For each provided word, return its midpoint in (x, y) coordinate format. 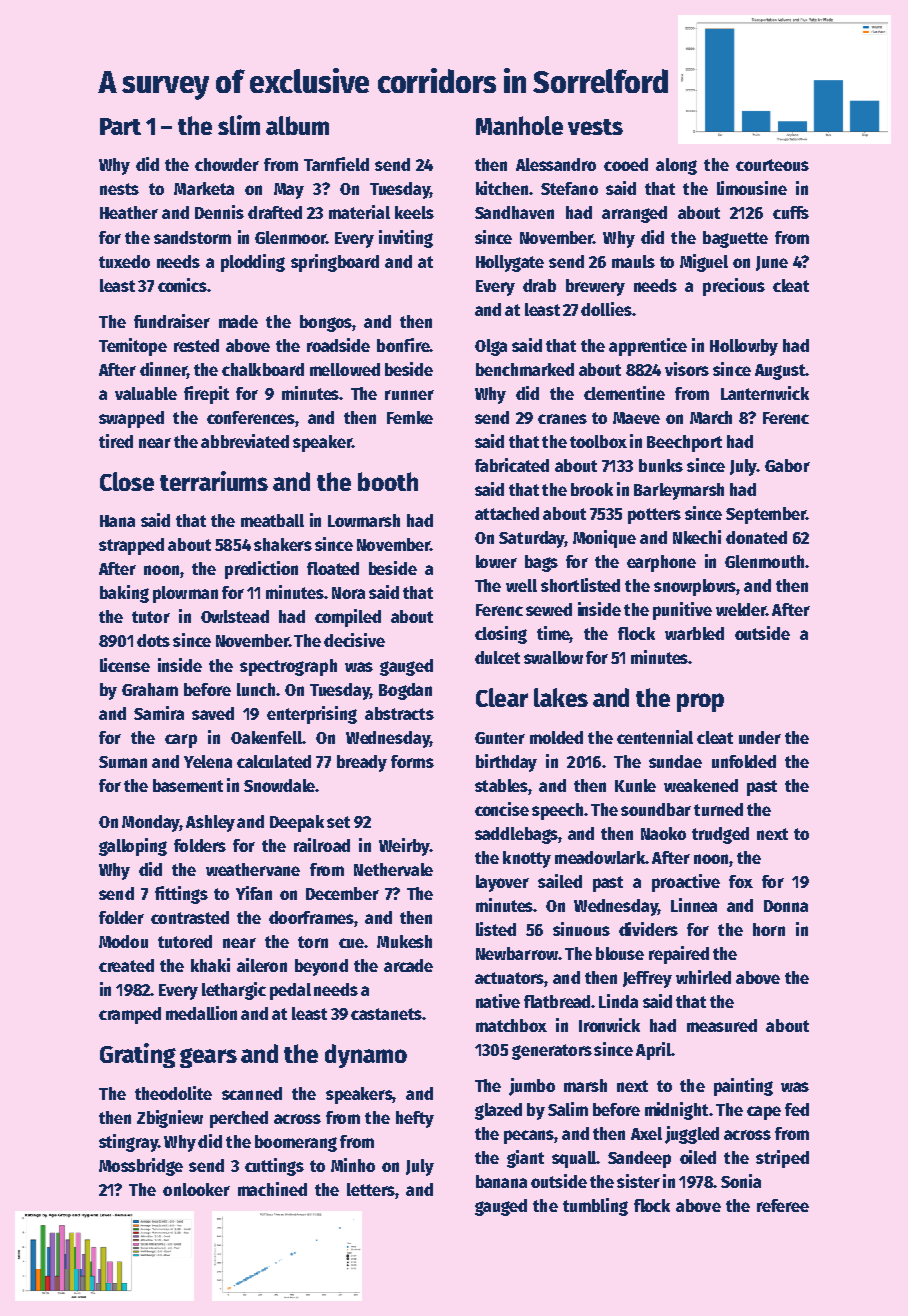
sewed (549, 609)
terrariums (214, 481)
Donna (786, 906)
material (359, 212)
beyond (321, 967)
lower (496, 561)
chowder (227, 164)
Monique (604, 539)
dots (153, 640)
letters (371, 1189)
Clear (502, 697)
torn (313, 942)
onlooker (196, 1189)
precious (734, 287)
